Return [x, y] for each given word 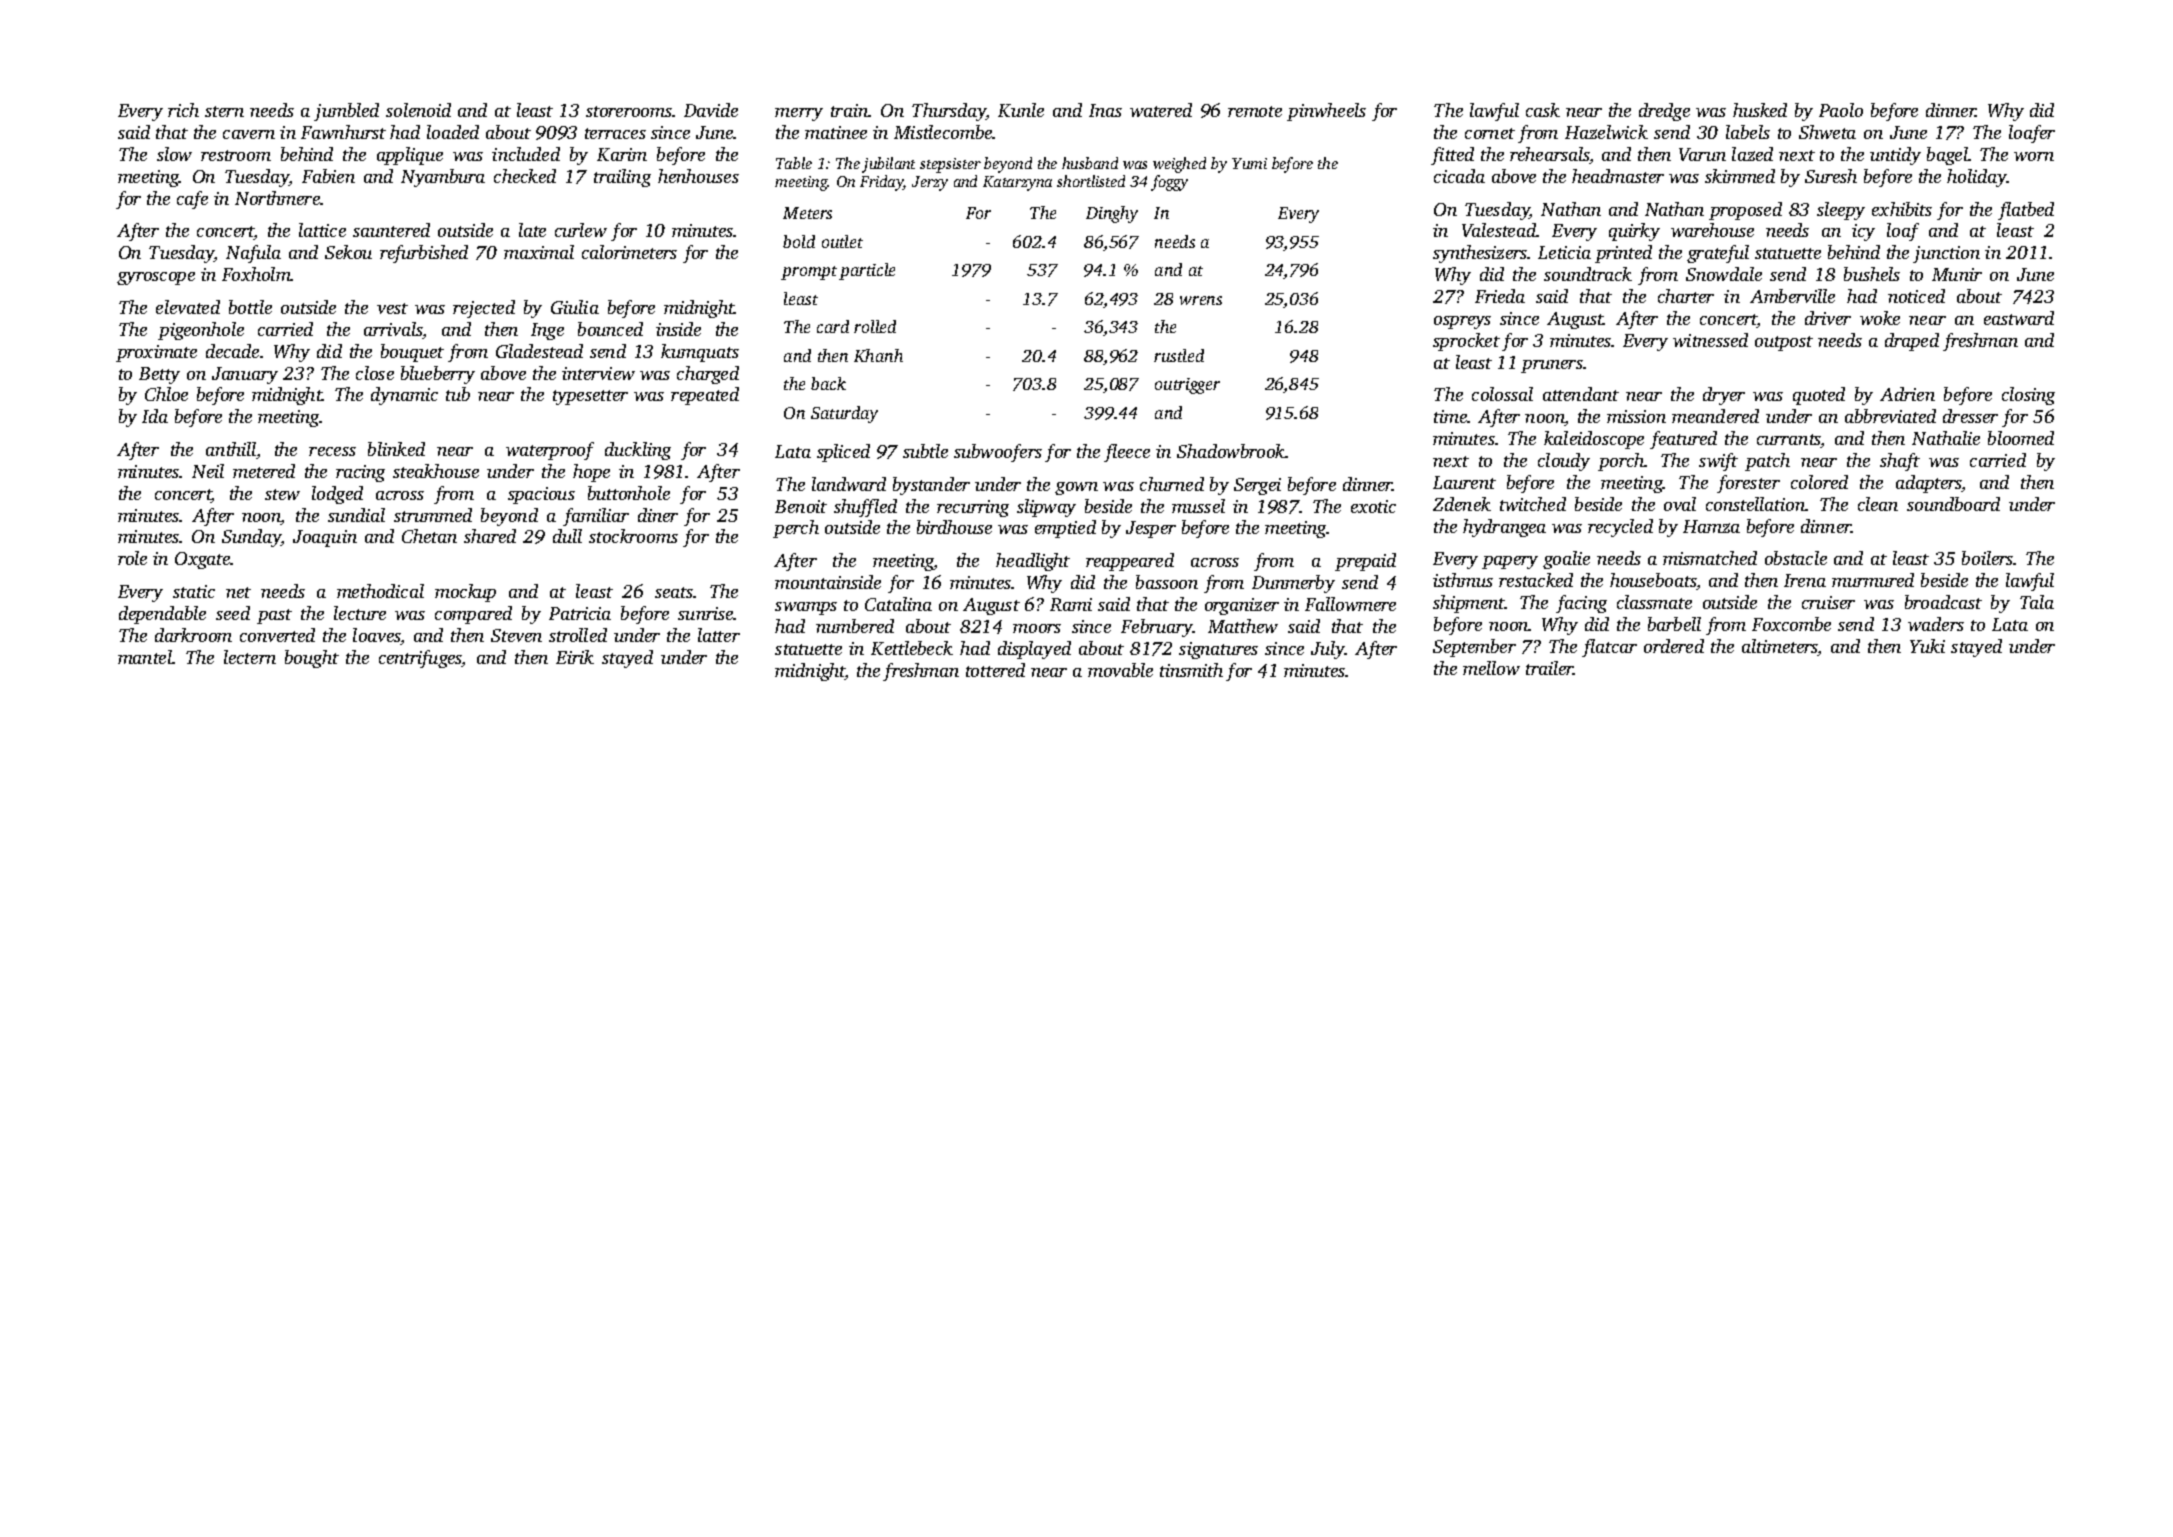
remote [1255, 111]
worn [2034, 156]
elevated [188, 307]
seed [233, 613]
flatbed [2026, 211]
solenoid [418, 110]
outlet [842, 241]
